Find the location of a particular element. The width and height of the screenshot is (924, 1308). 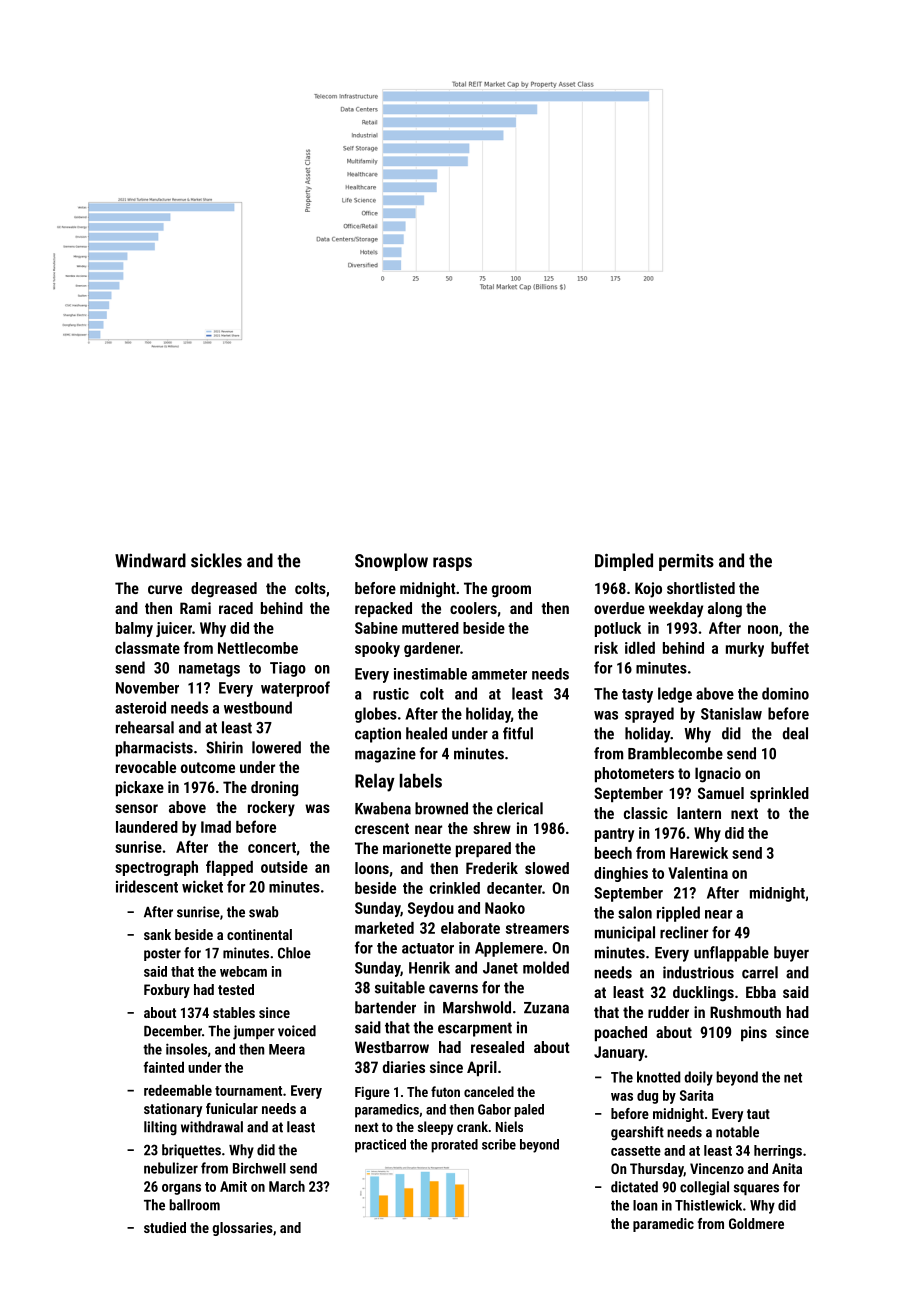

taut is located at coordinates (758, 1114).
